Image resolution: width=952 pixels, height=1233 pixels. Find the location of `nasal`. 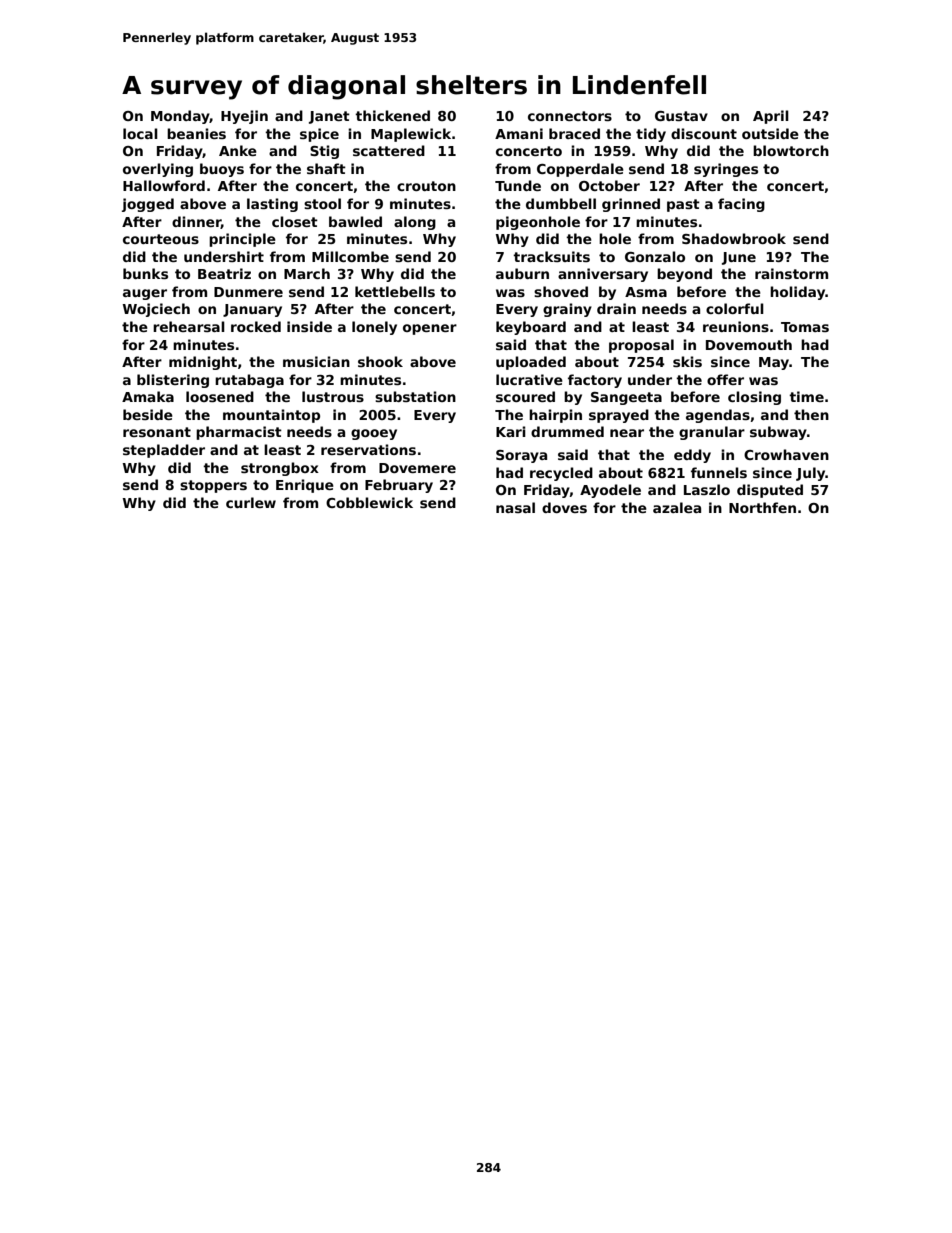

nasal is located at coordinates (515, 507).
